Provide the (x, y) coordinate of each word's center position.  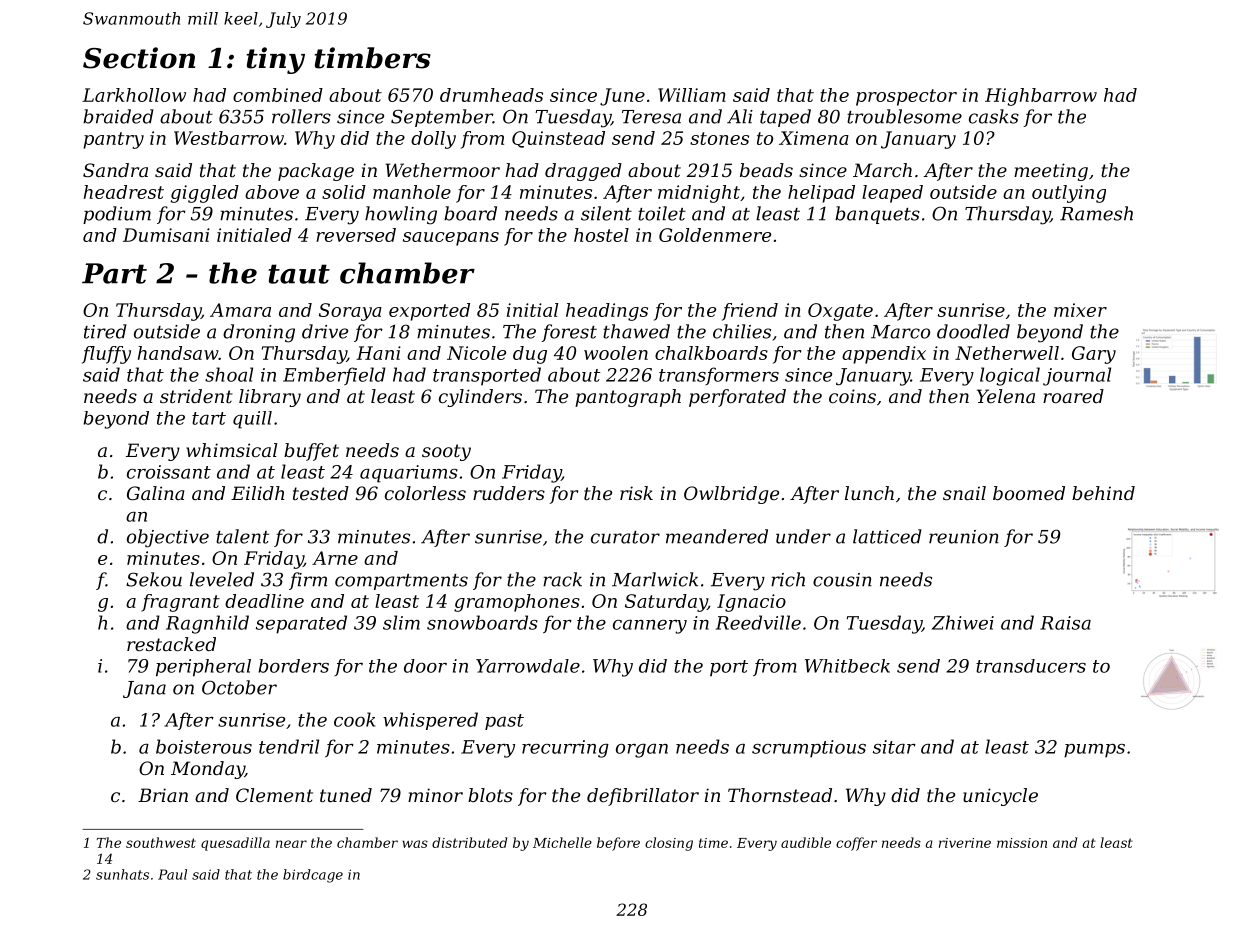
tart (209, 418)
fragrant (180, 603)
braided (118, 116)
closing (669, 844)
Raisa (1065, 623)
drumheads (491, 95)
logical (1010, 376)
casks (994, 116)
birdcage (313, 876)
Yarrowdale (528, 666)
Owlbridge (731, 495)
